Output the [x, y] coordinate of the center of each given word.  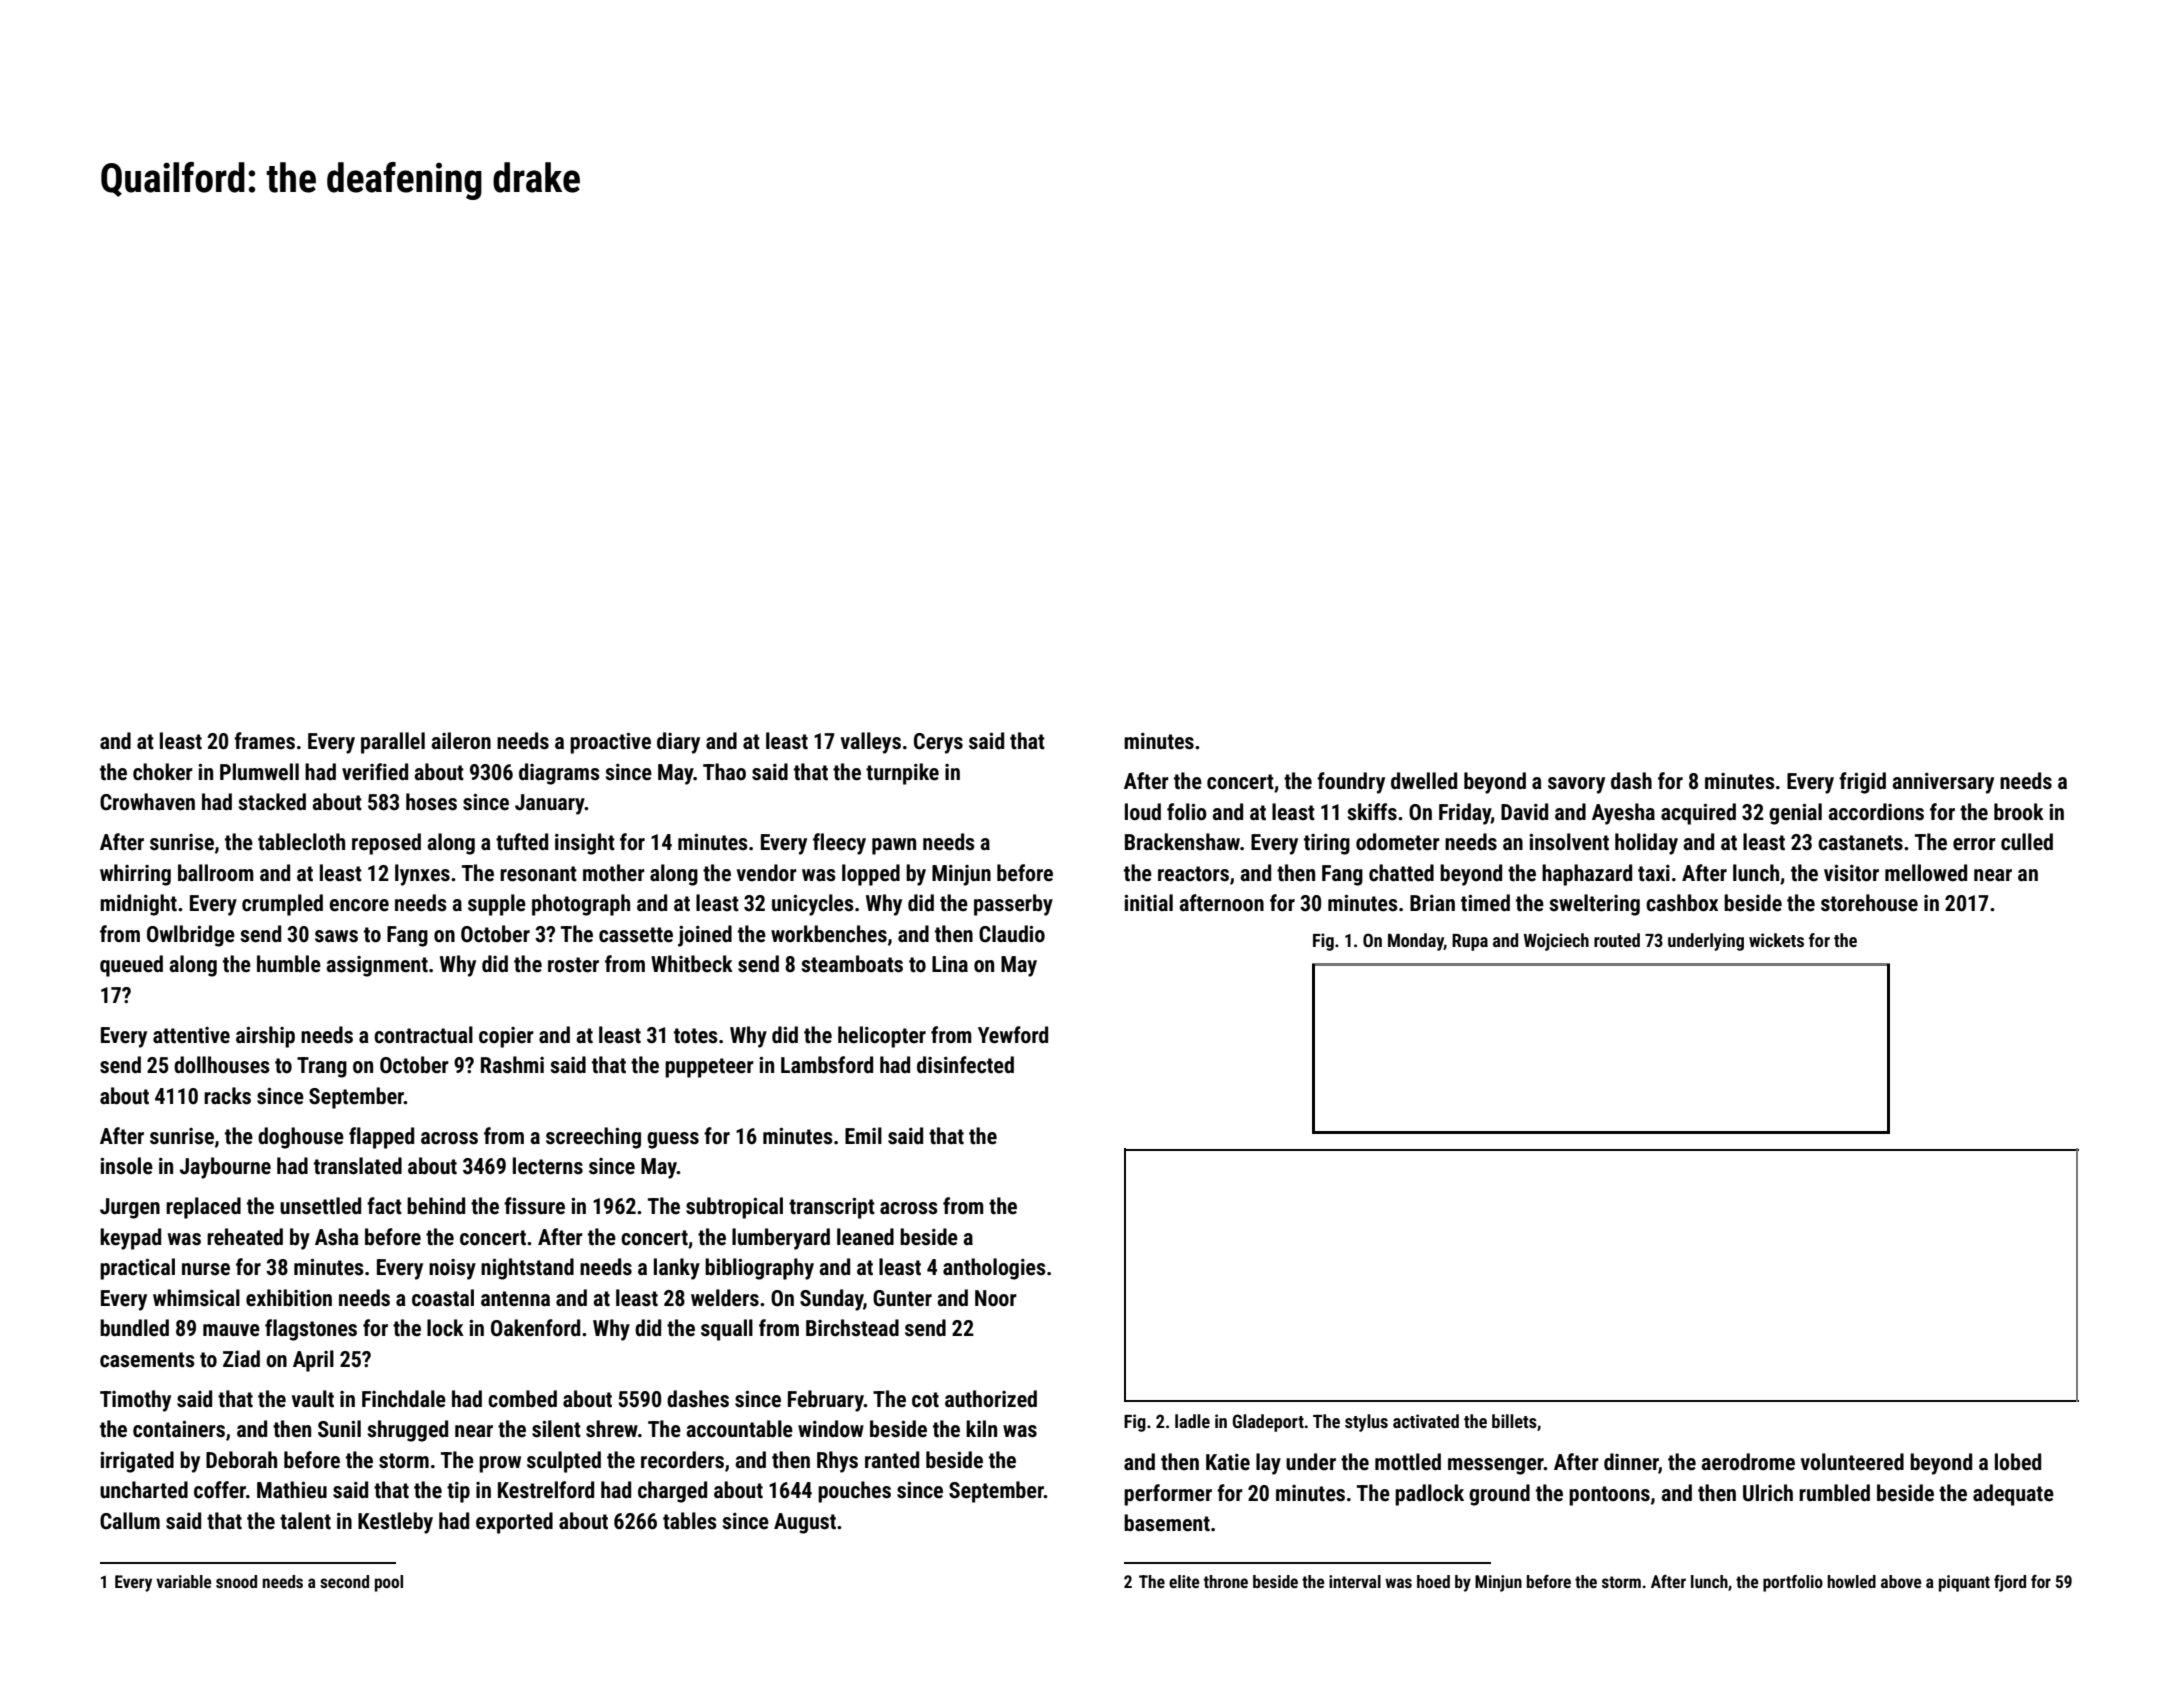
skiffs [1372, 812]
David [1524, 811]
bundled [134, 1328]
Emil [863, 1135]
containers [179, 1429]
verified [375, 772]
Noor [996, 1298]
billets [1514, 1421]
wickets [1776, 940]
